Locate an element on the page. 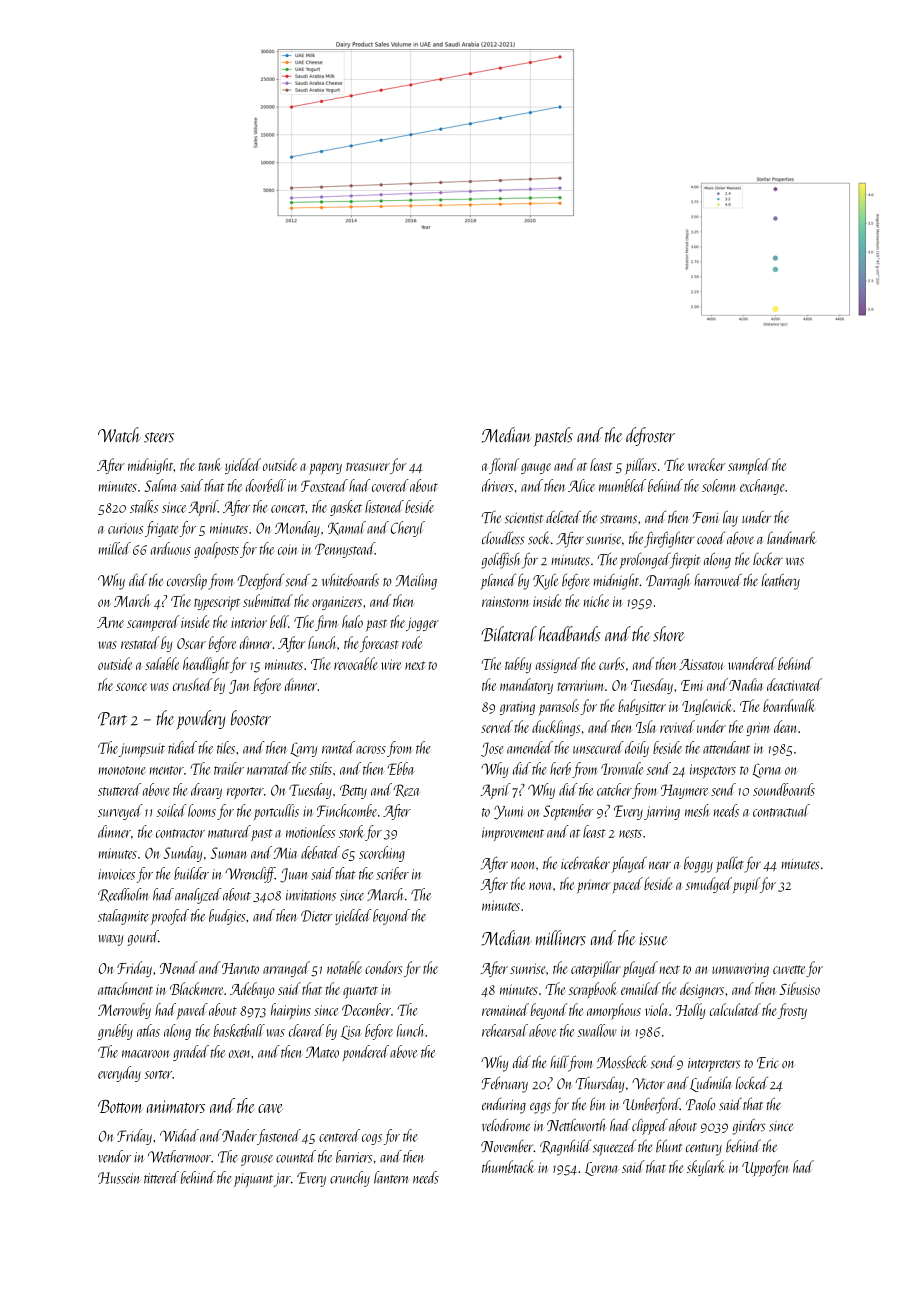 Image resolution: width=924 pixels, height=1308 pixels. treasurer is located at coordinates (368, 466).
